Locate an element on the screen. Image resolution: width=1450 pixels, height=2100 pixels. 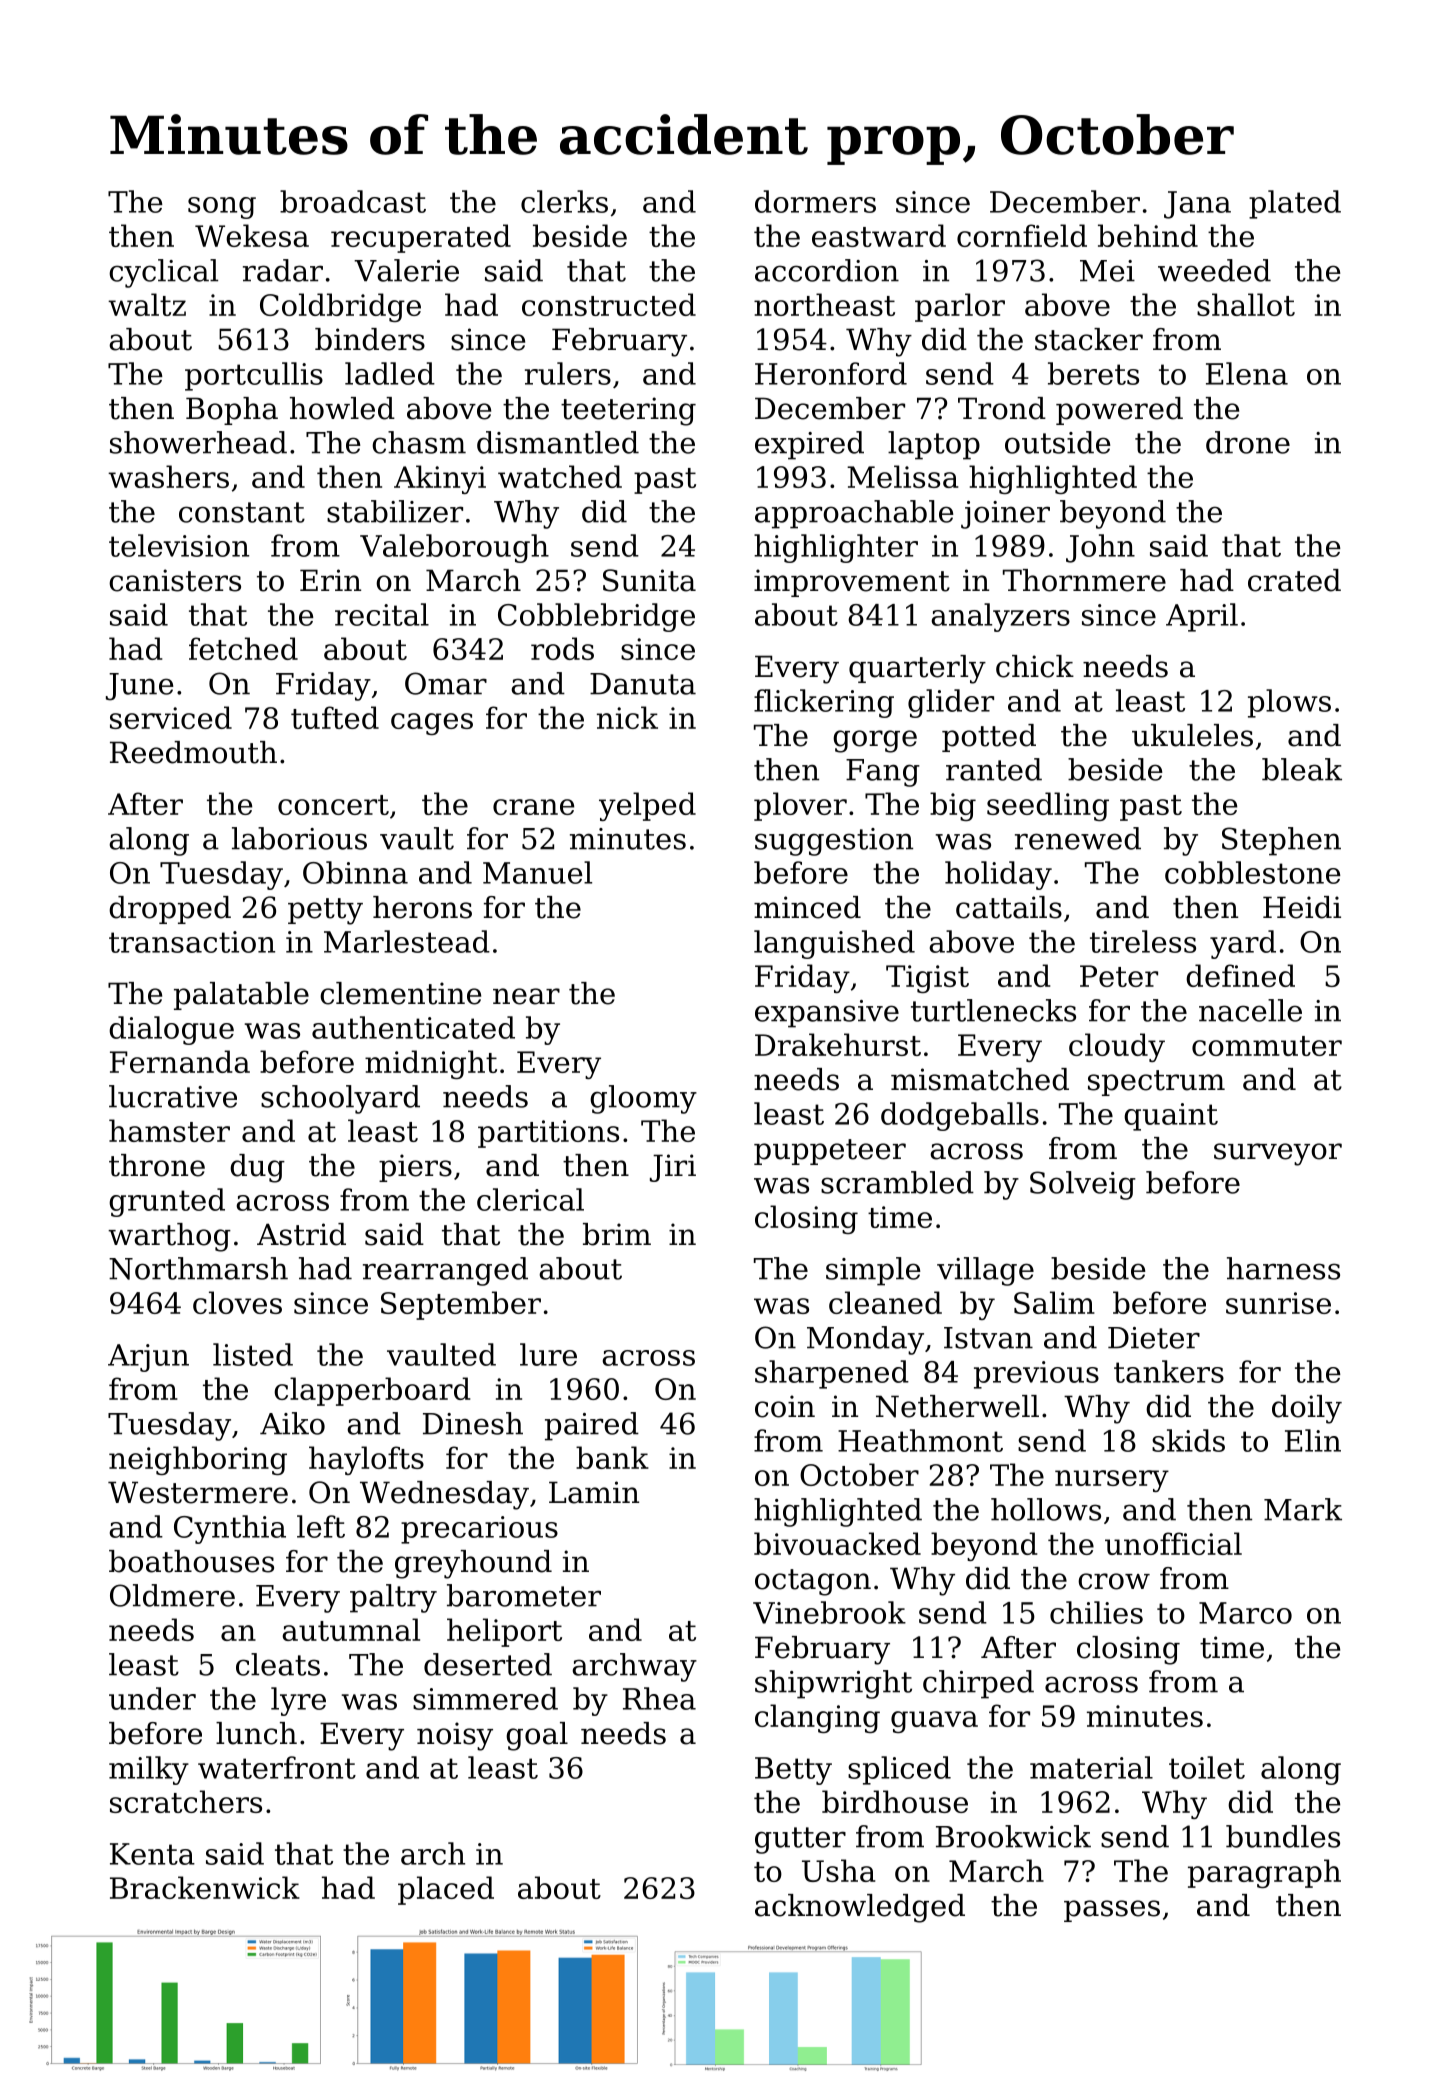
placed is located at coordinates (446, 1890).
